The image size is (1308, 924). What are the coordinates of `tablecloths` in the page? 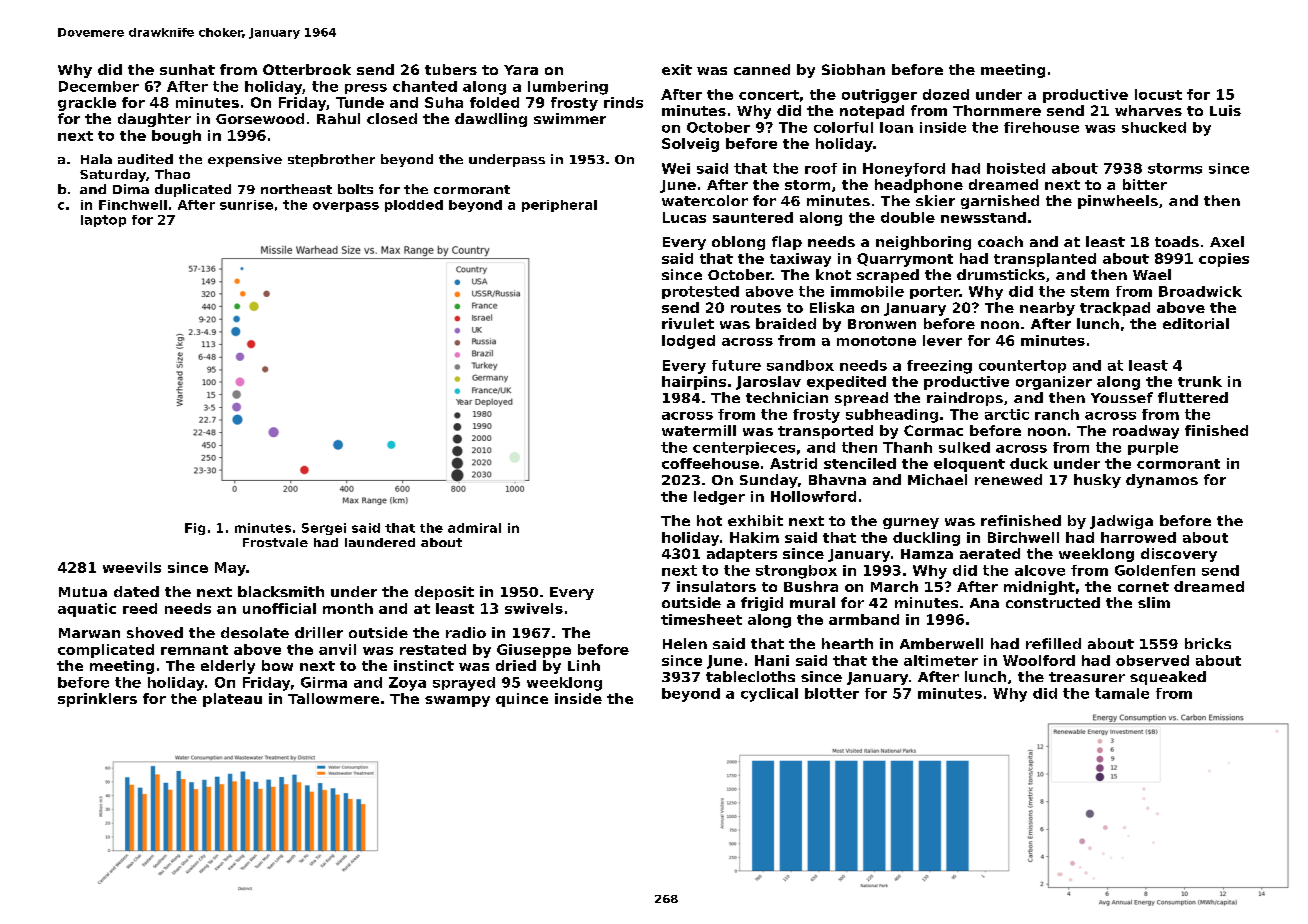 It's located at (750, 676).
